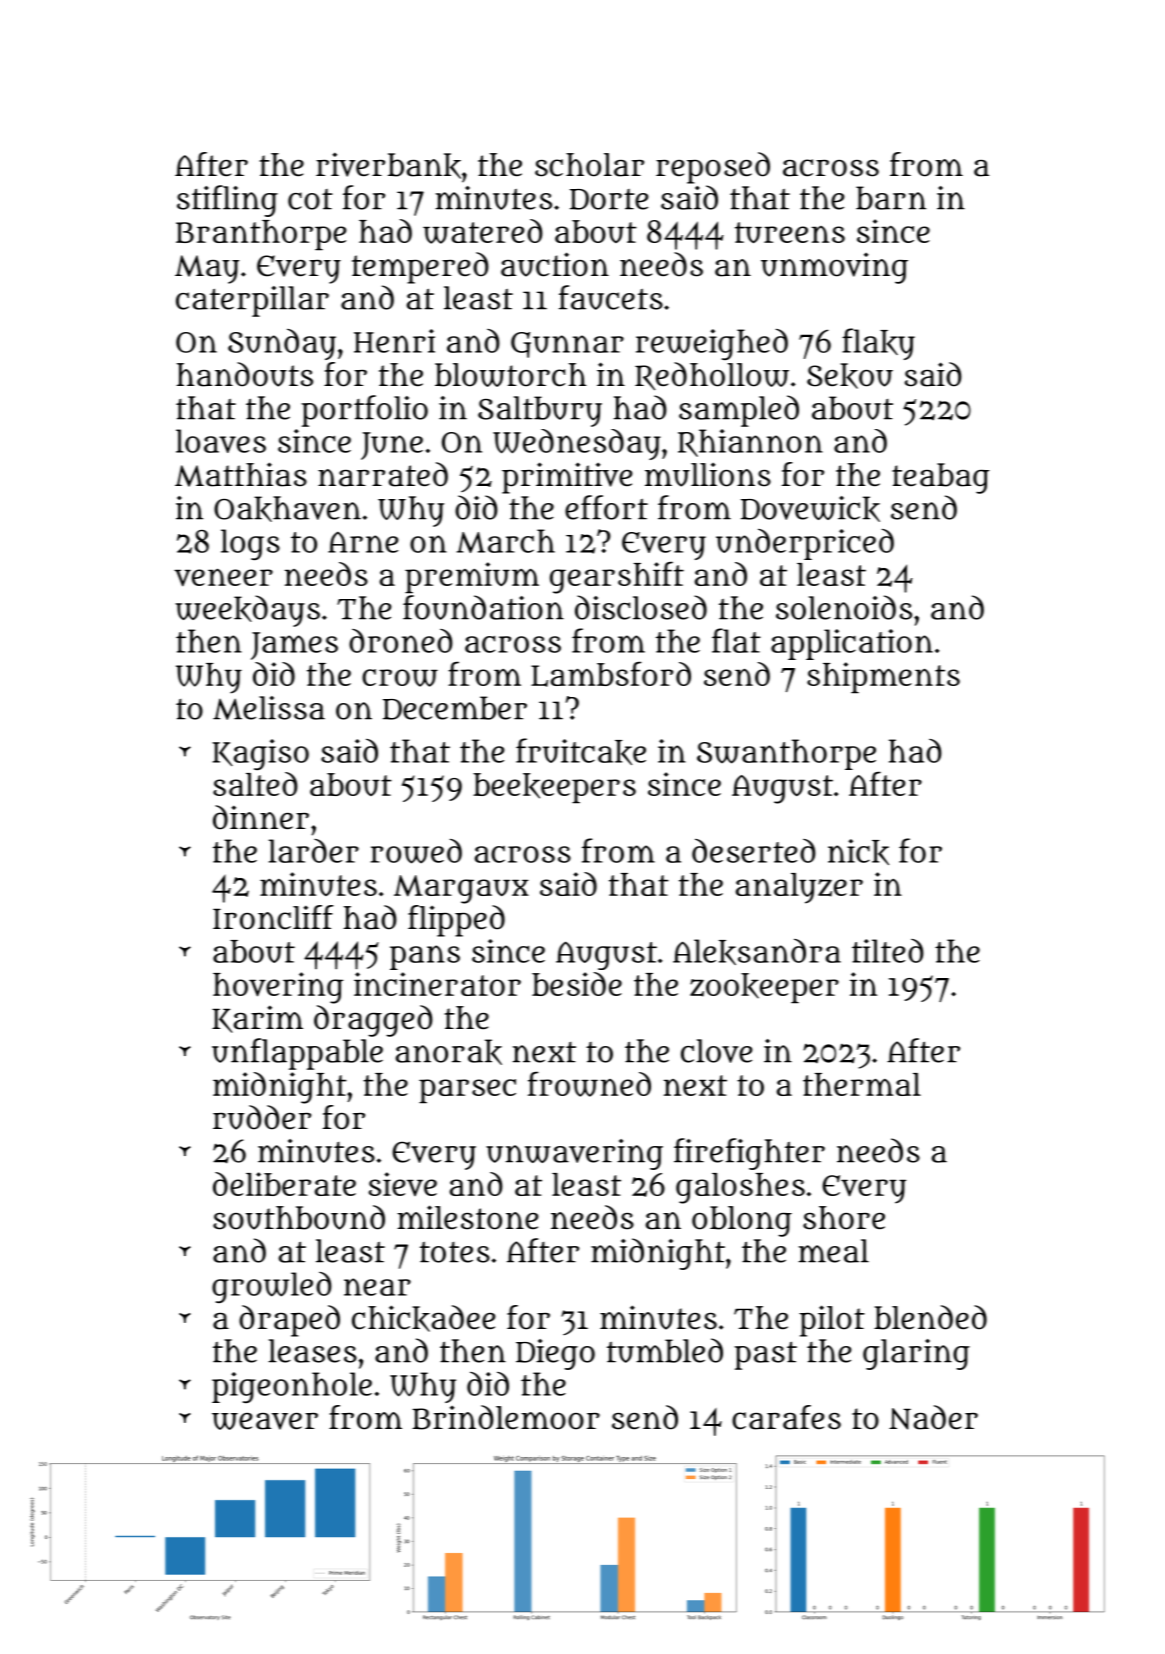  What do you see at coordinates (456, 921) in the image?
I see `flipped` at bounding box center [456, 921].
